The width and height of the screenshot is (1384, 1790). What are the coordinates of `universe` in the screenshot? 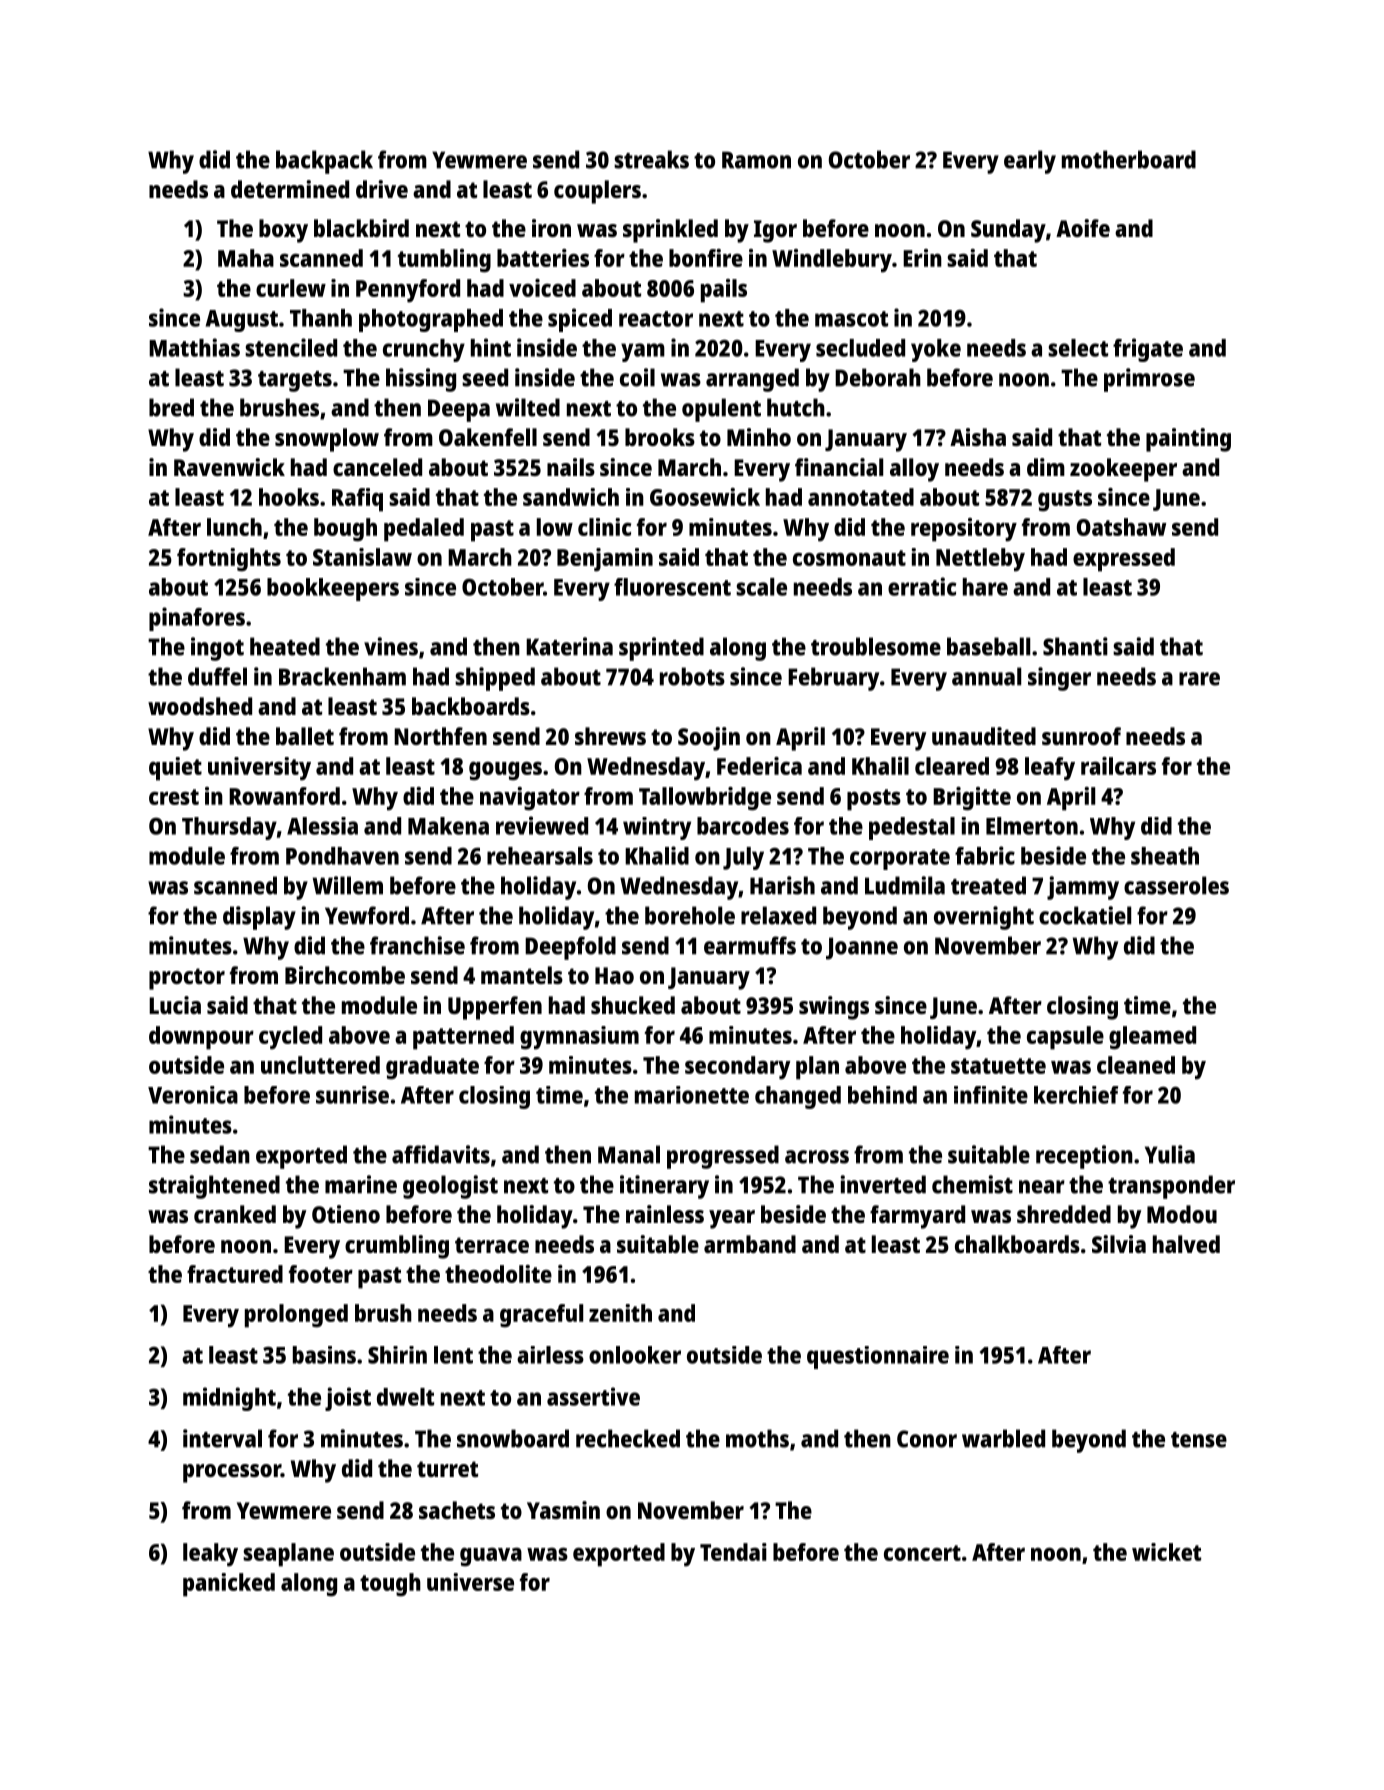 It's located at (470, 1582).
